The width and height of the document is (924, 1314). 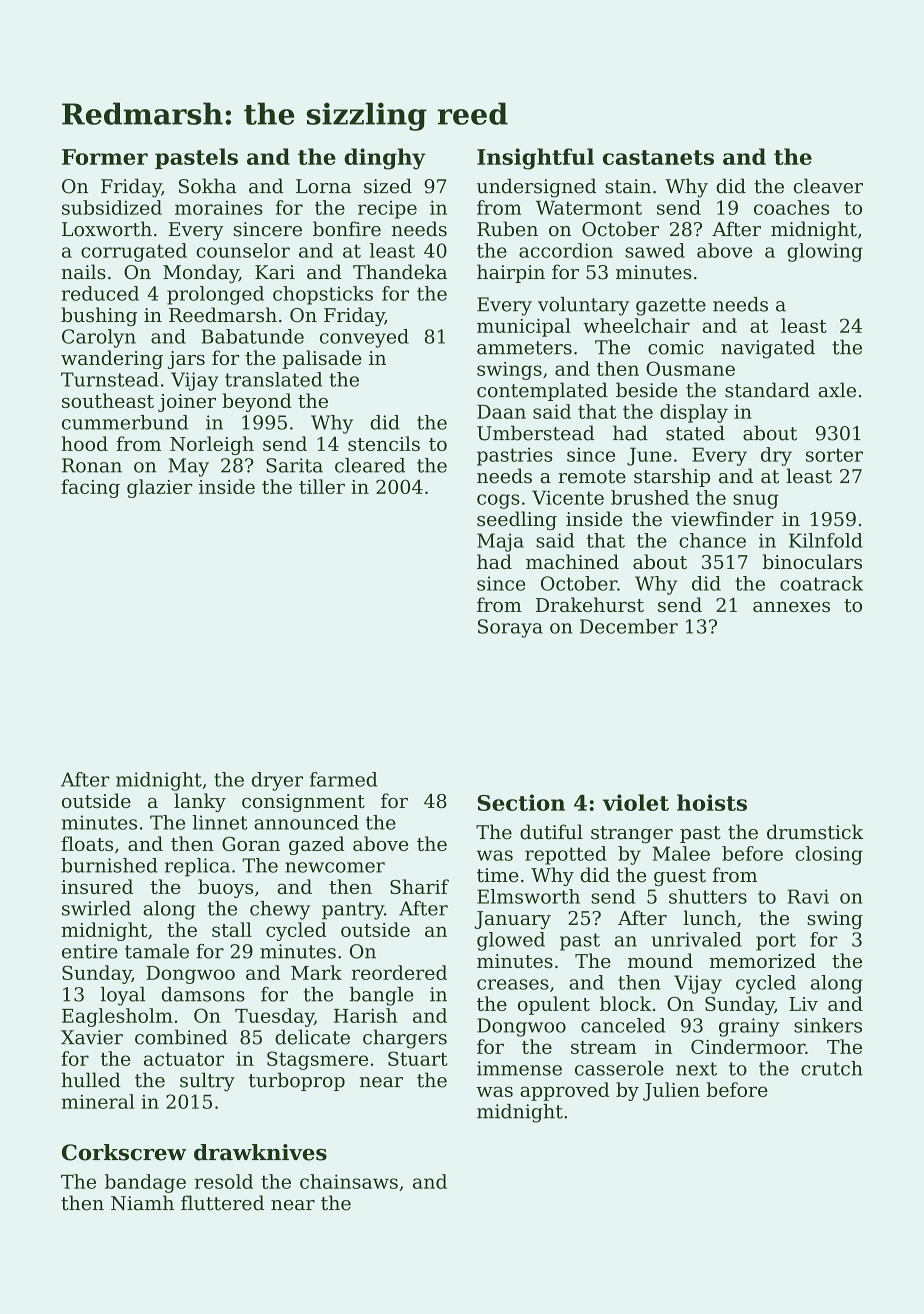 What do you see at coordinates (535, 159) in the document?
I see `Insightful` at bounding box center [535, 159].
